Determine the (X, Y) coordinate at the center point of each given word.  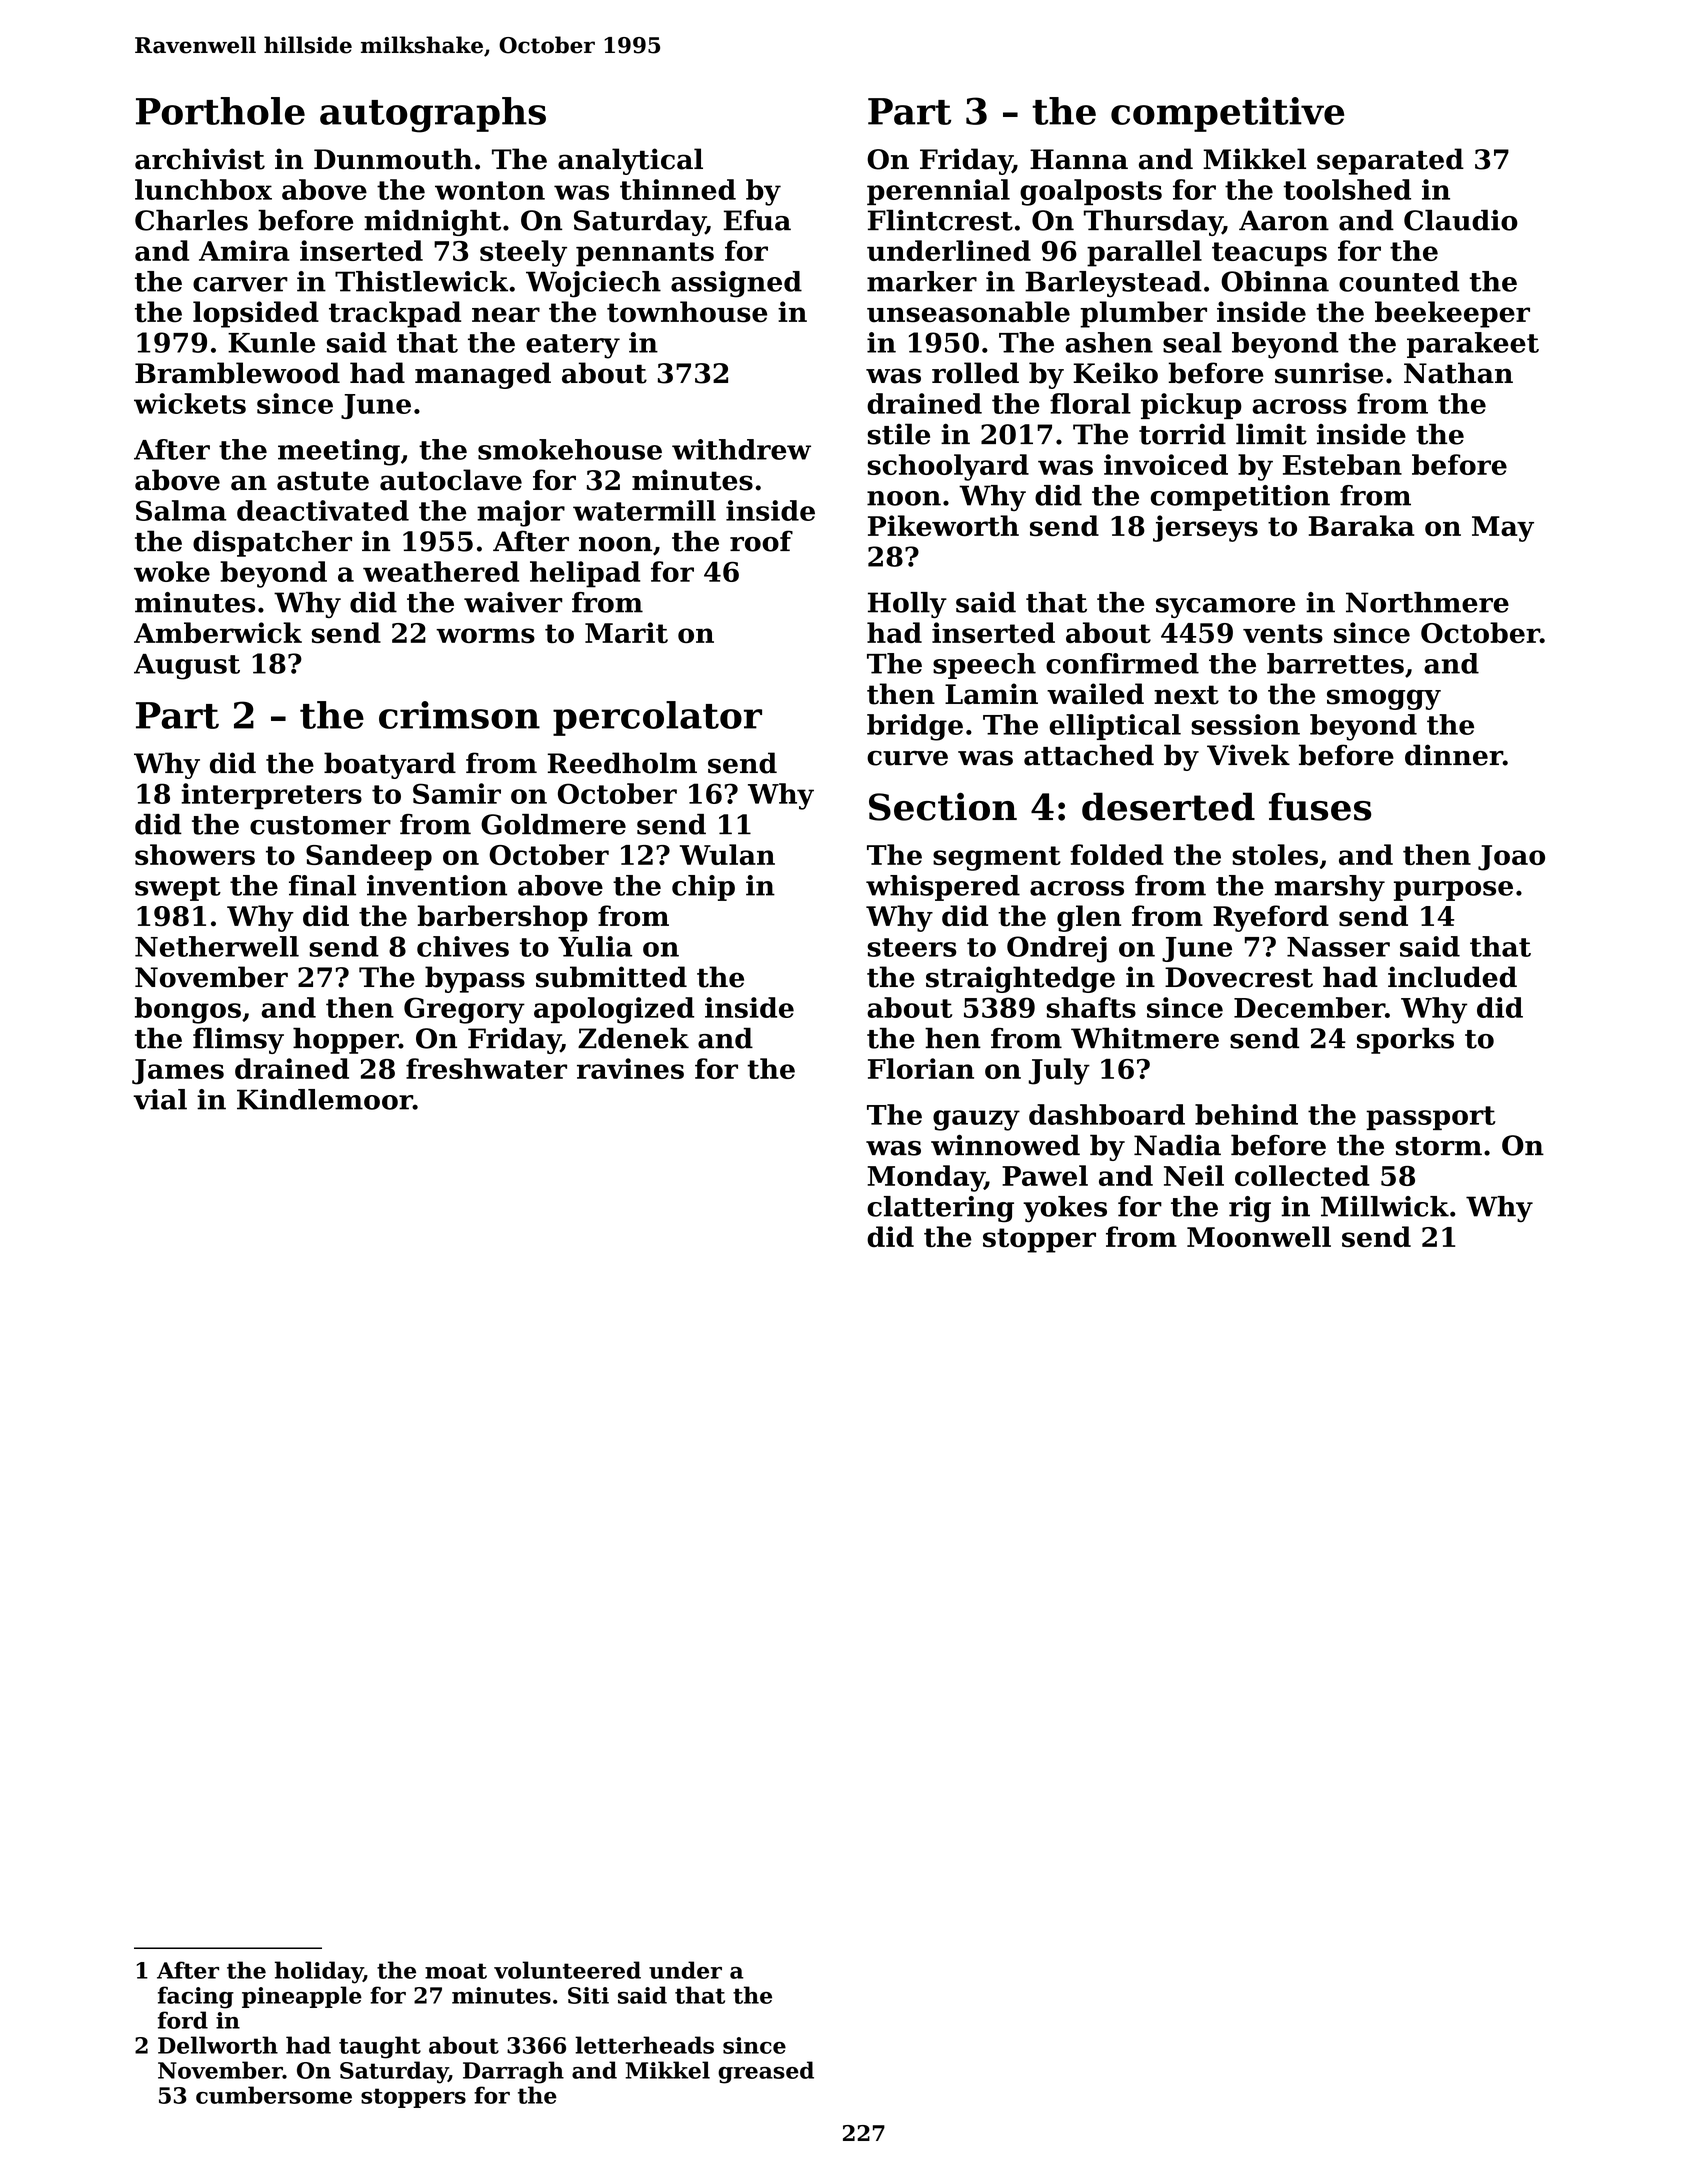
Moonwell (1259, 1237)
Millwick (1385, 1206)
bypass (475, 979)
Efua (757, 220)
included (1452, 977)
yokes (1065, 1209)
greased (766, 2072)
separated (1390, 161)
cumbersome (274, 2095)
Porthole (220, 111)
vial (160, 1099)
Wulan (727, 854)
